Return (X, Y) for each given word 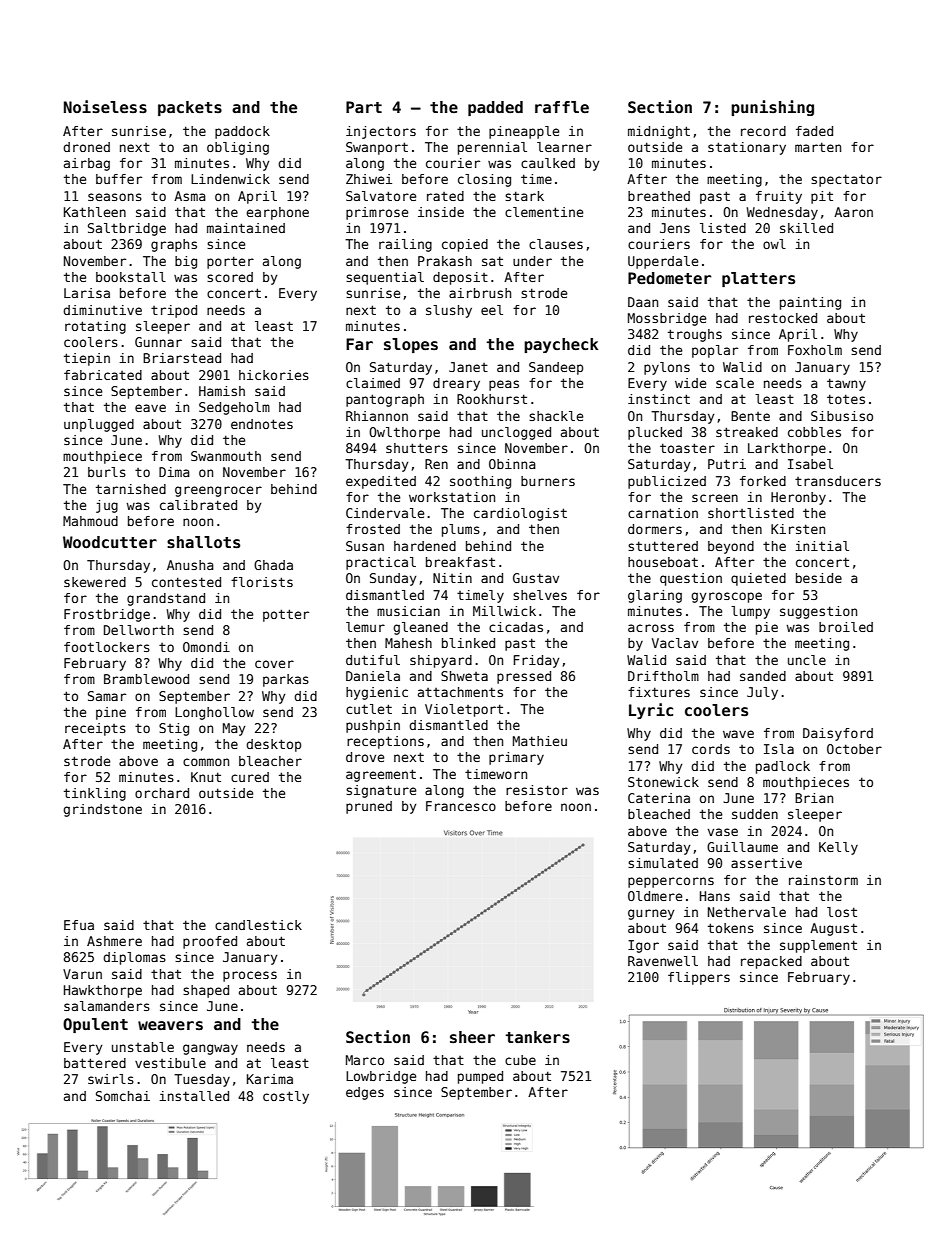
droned (86, 147)
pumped (480, 1077)
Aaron (853, 212)
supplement (818, 946)
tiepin (87, 359)
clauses (556, 244)
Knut (206, 777)
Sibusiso (842, 416)
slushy (449, 311)
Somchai (123, 1096)
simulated (663, 863)
